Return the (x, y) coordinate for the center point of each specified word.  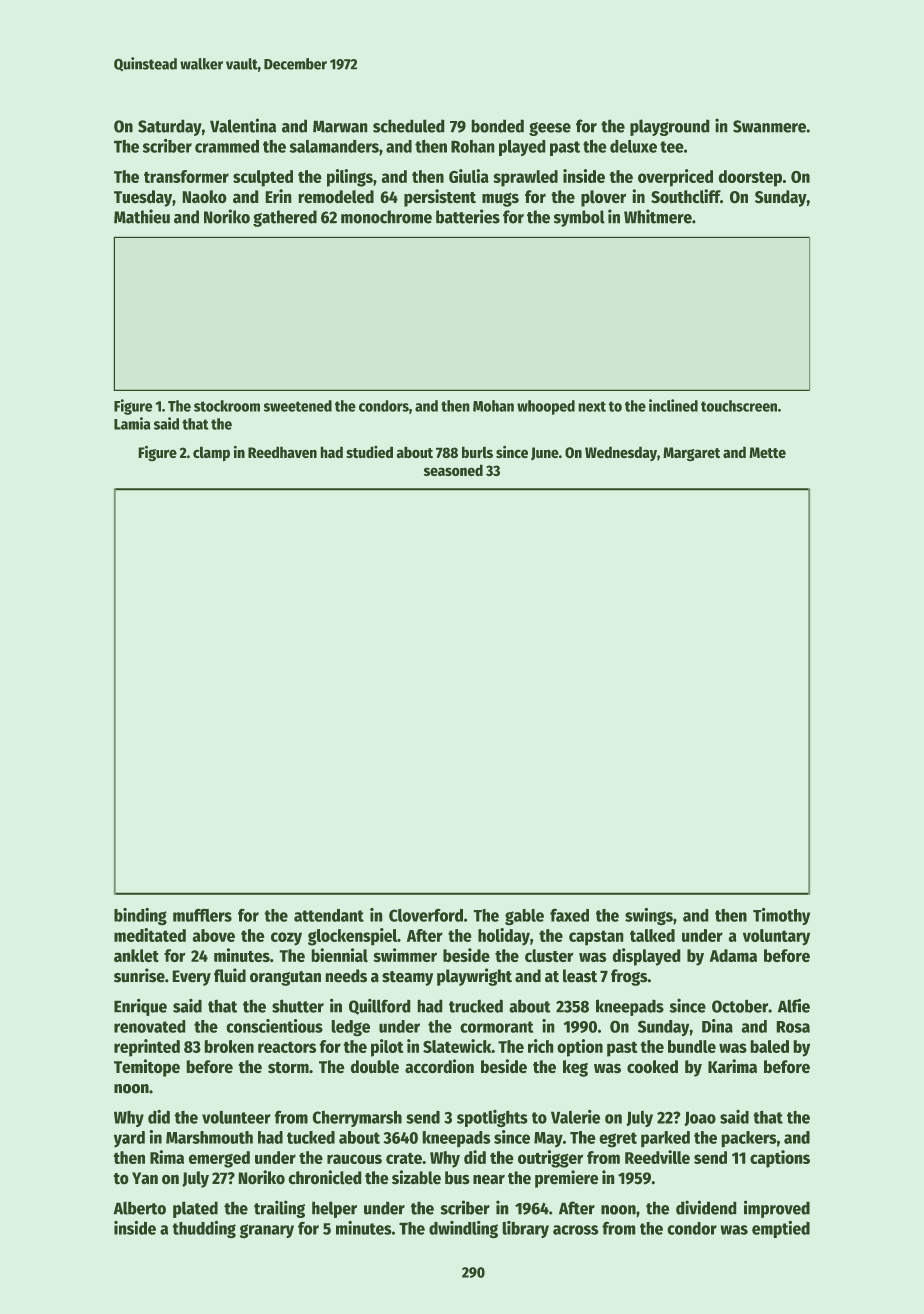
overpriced (675, 178)
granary (267, 1231)
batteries (468, 216)
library (525, 1229)
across (576, 1230)
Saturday (170, 127)
